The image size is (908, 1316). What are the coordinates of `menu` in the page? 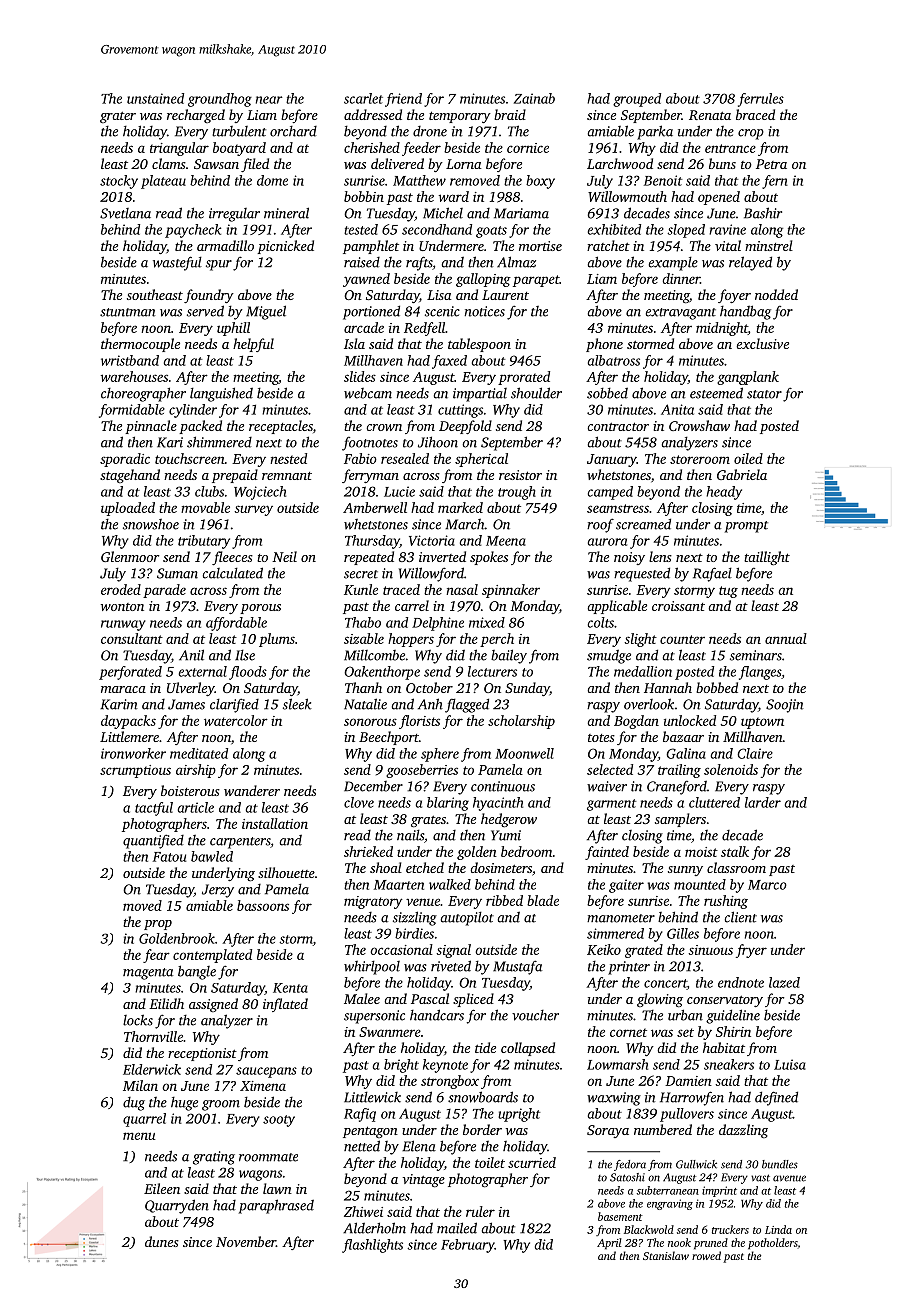 It's located at (139, 1136).
